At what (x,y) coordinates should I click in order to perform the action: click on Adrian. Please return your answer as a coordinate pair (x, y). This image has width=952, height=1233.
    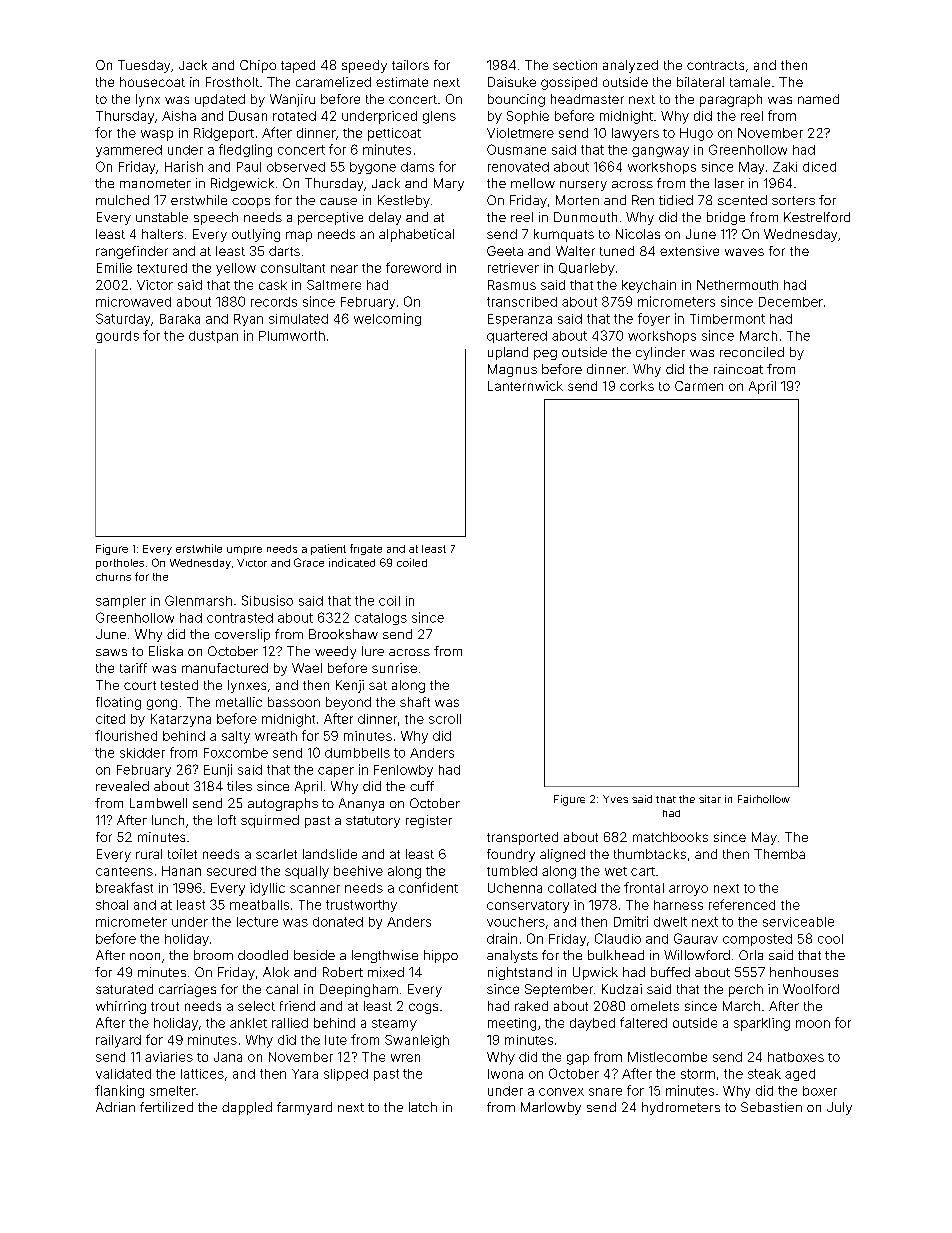
    Looking at the image, I should click on (115, 1107).
